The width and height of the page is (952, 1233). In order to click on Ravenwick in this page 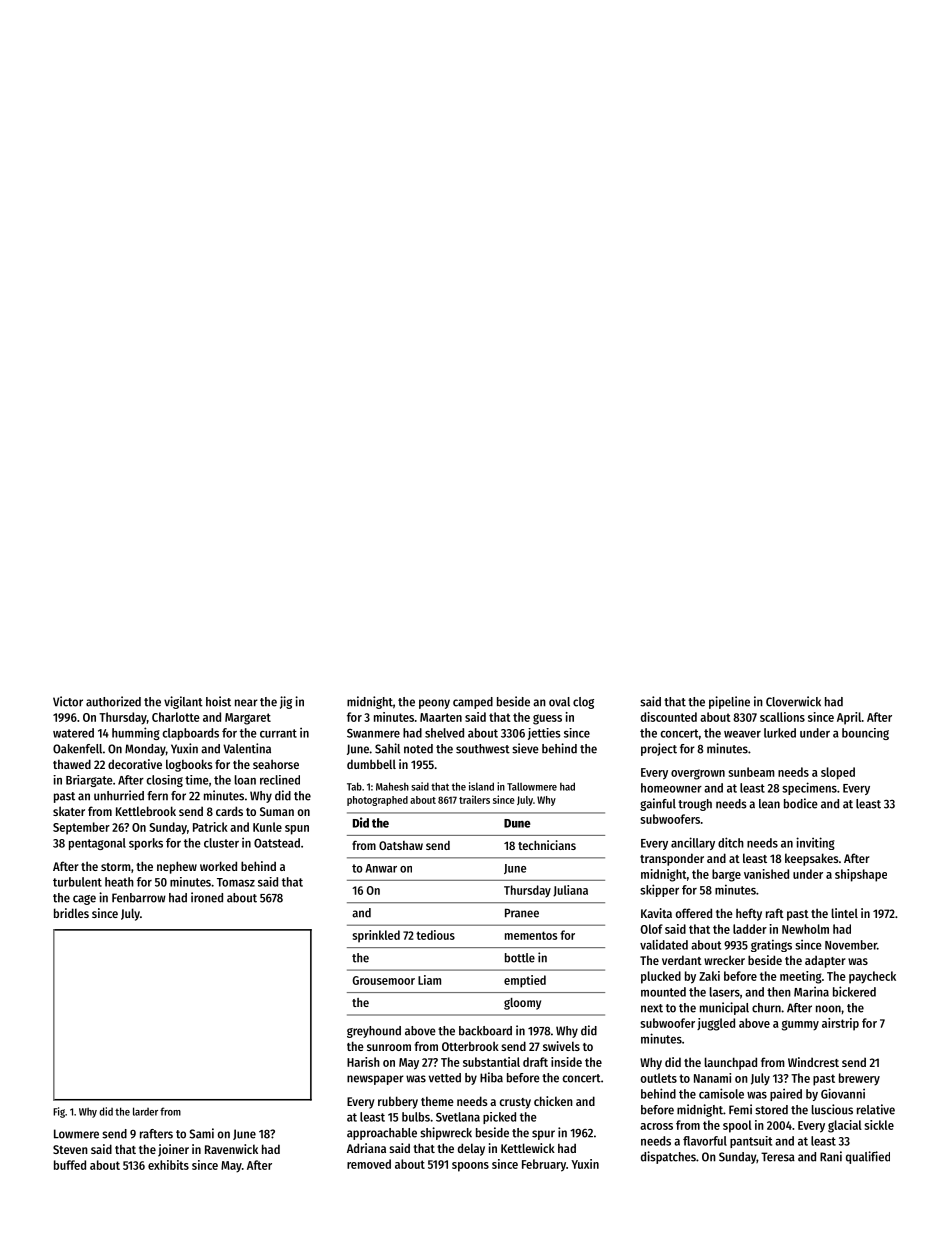, I will do `click(231, 1149)`.
